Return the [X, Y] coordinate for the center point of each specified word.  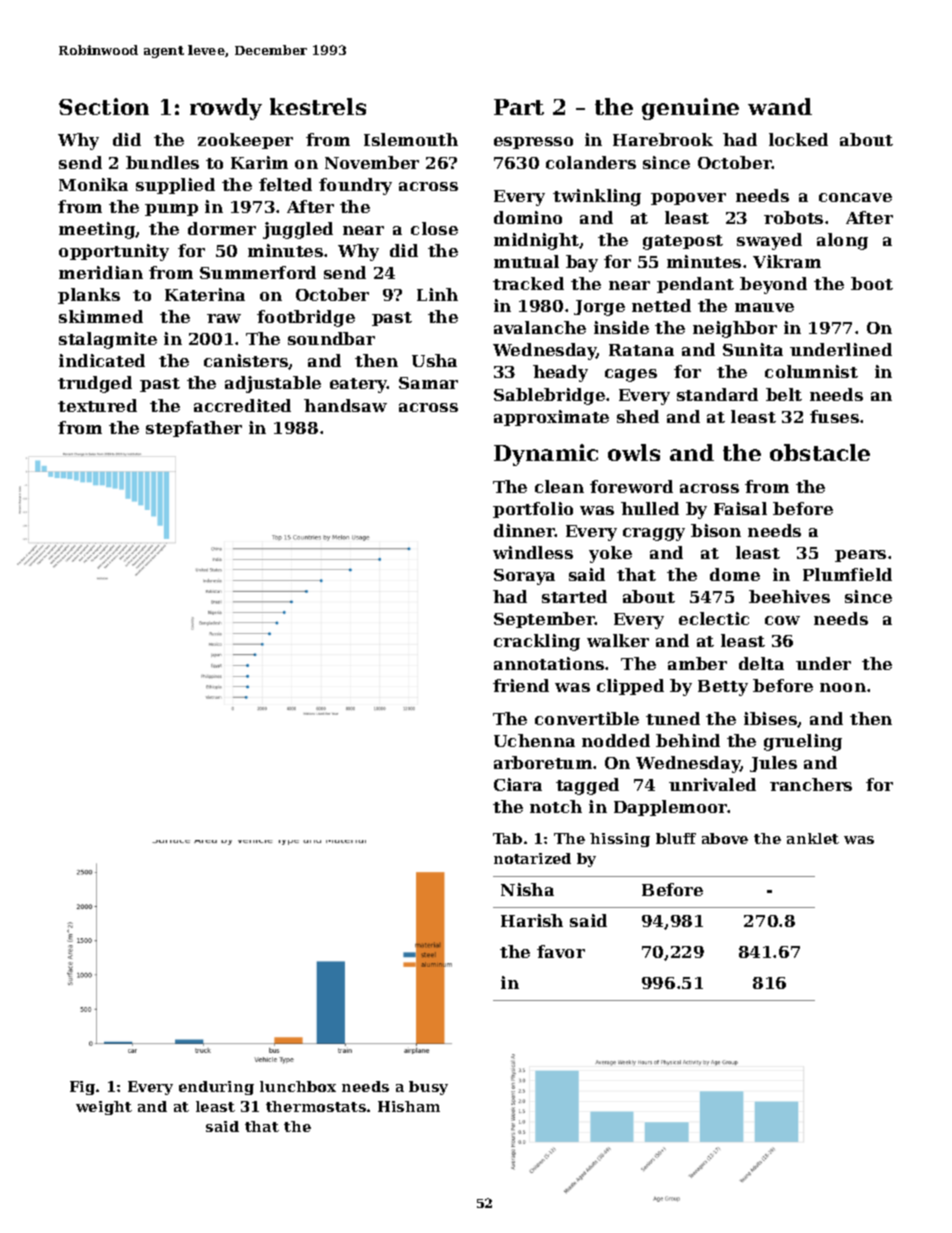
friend [521, 685]
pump [171, 210]
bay [582, 263]
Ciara [518, 784]
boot [872, 283]
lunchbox [298, 1086]
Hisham [409, 1106]
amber [697, 663]
